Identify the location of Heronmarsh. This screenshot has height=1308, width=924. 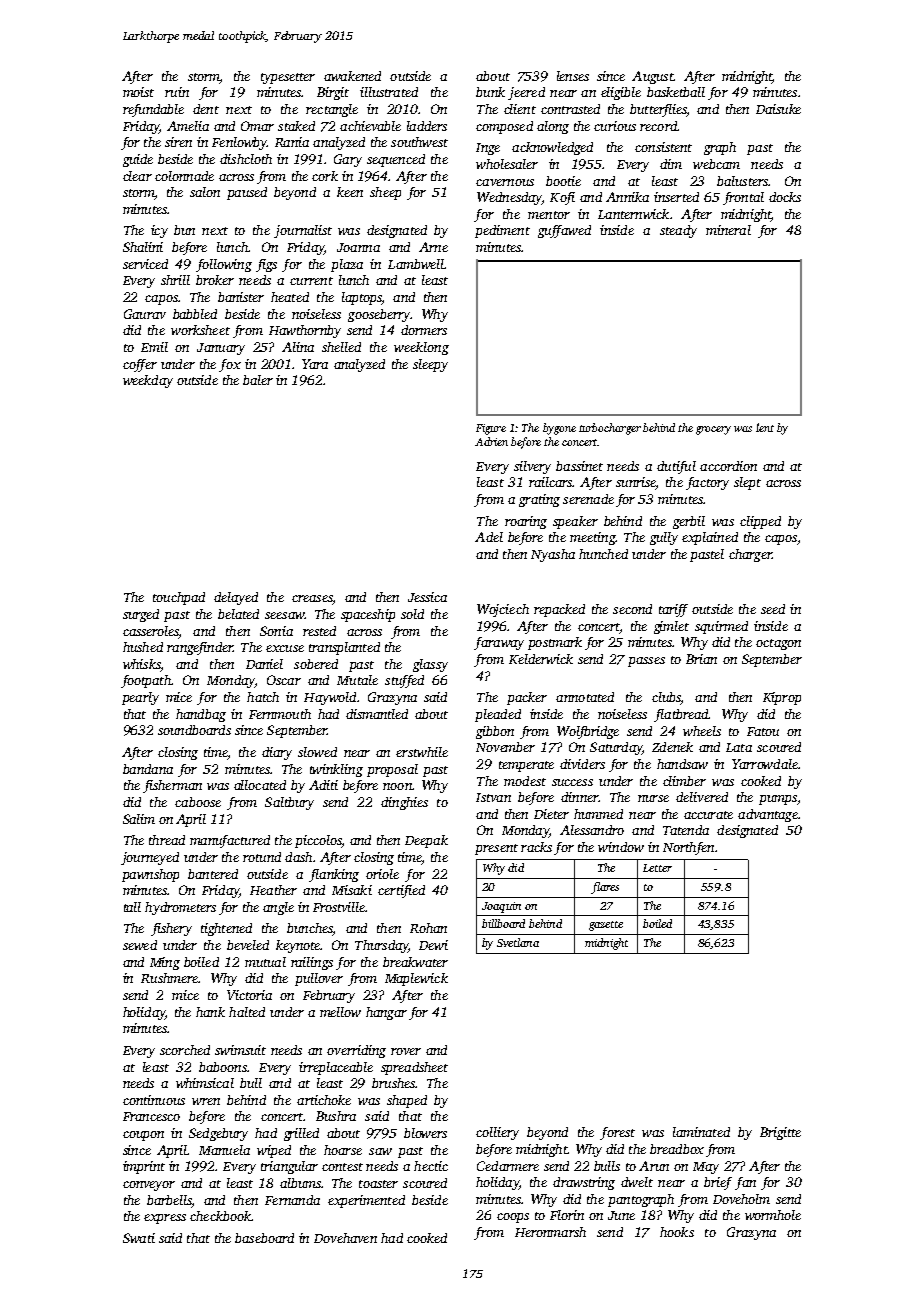
(550, 1232).
